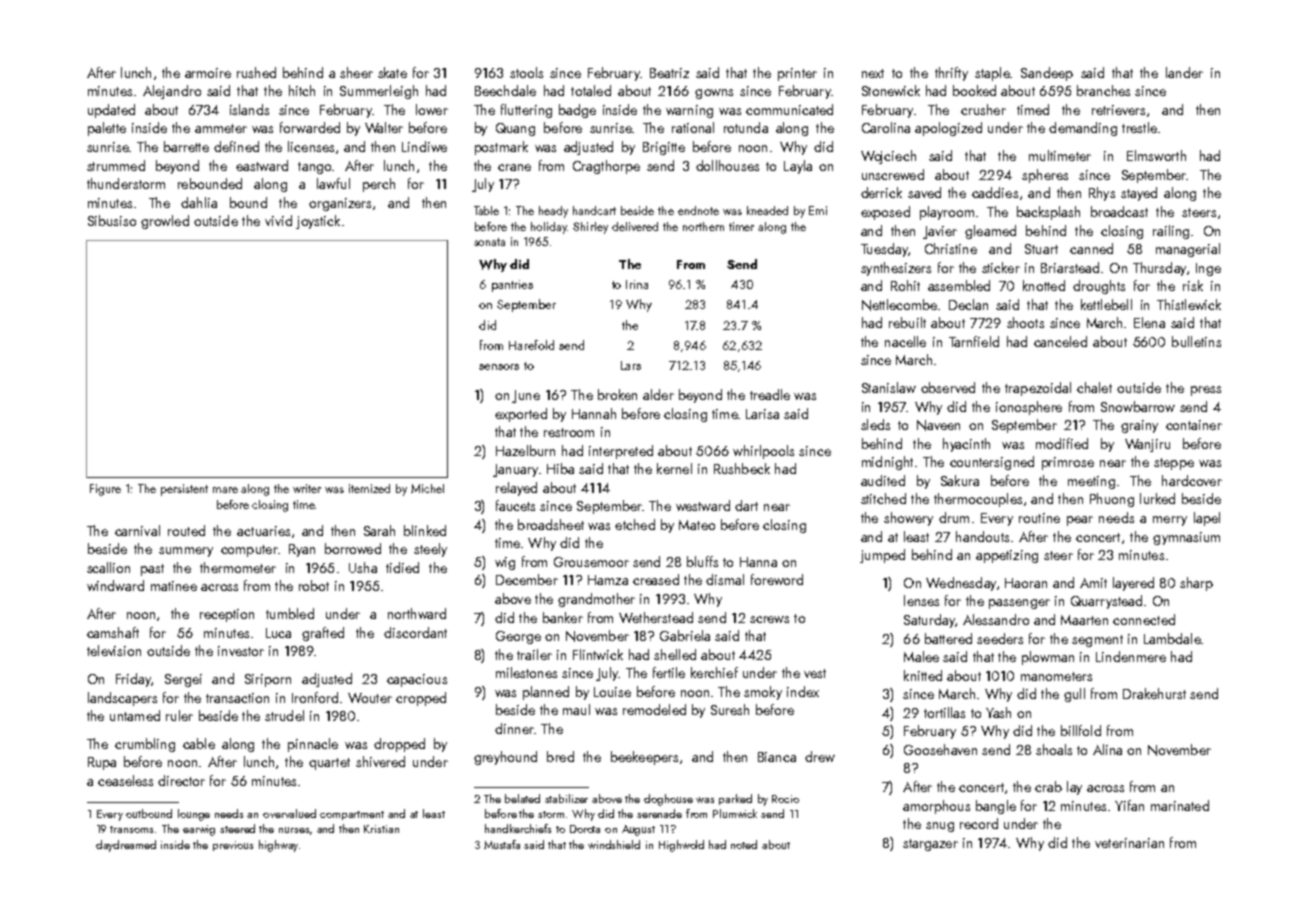 This screenshot has height=924, width=1308. I want to click on Hamza, so click(608, 580).
